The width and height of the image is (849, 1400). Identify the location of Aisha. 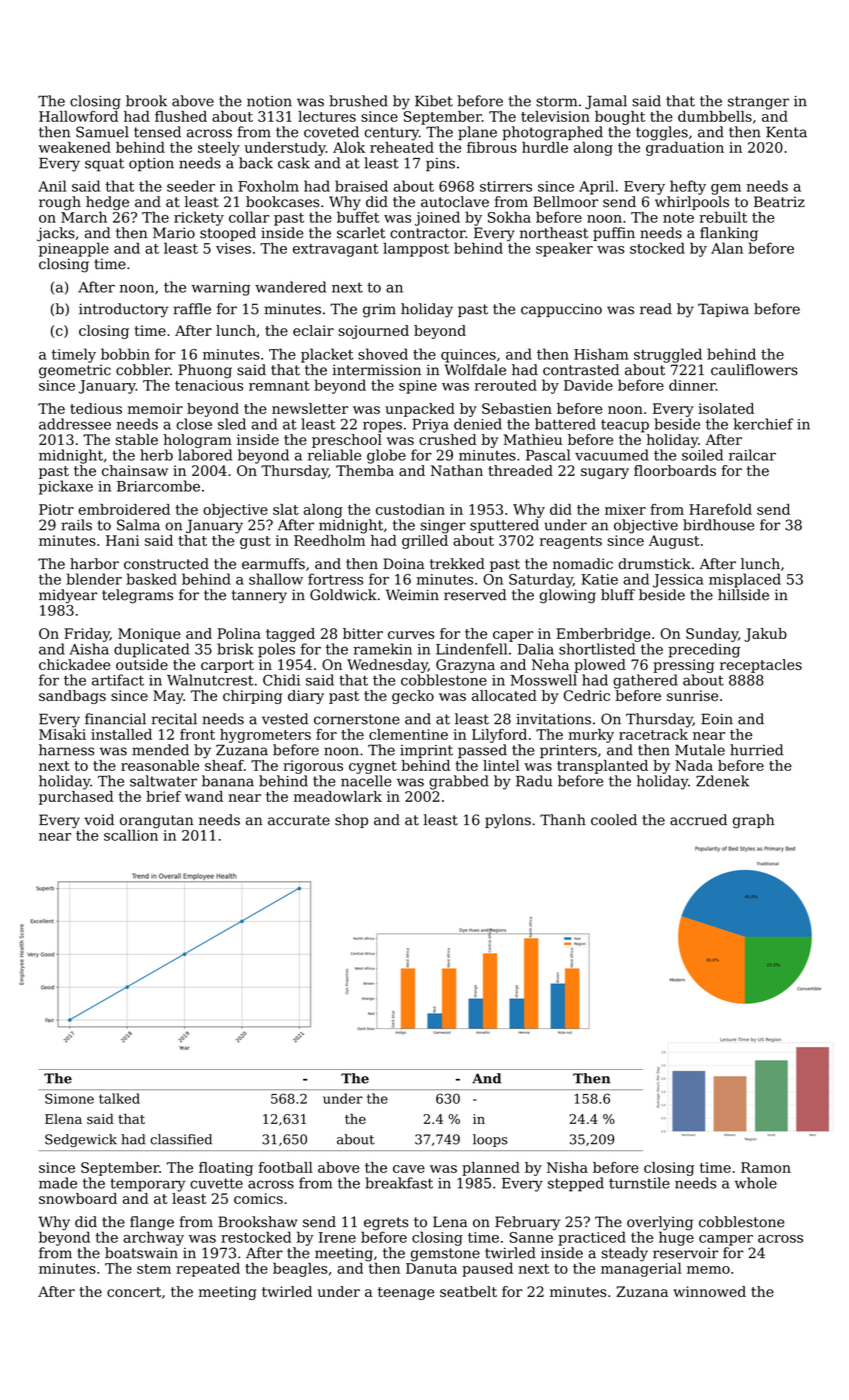
(89, 649).
